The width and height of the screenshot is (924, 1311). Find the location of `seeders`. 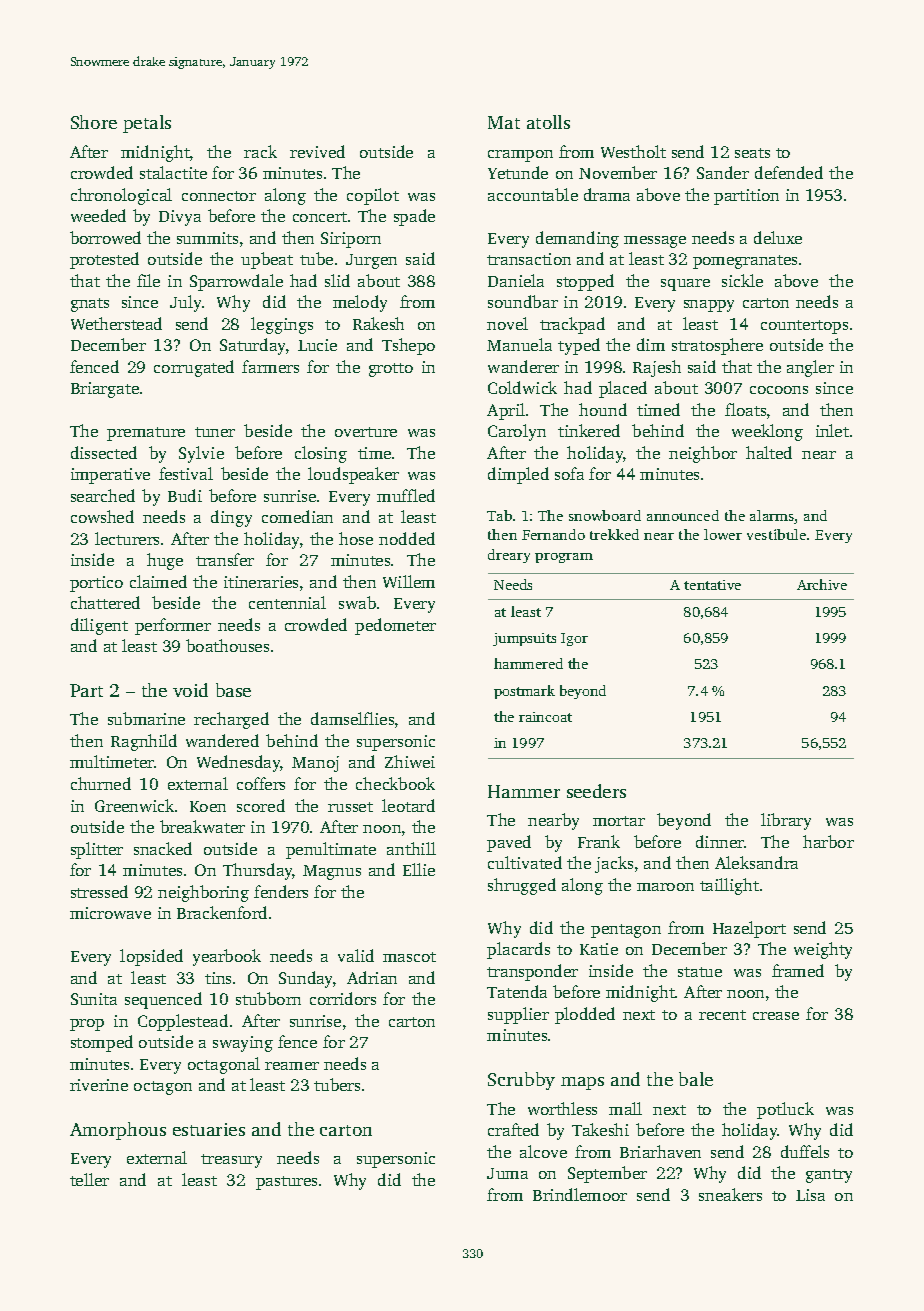

seeders is located at coordinates (596, 791).
